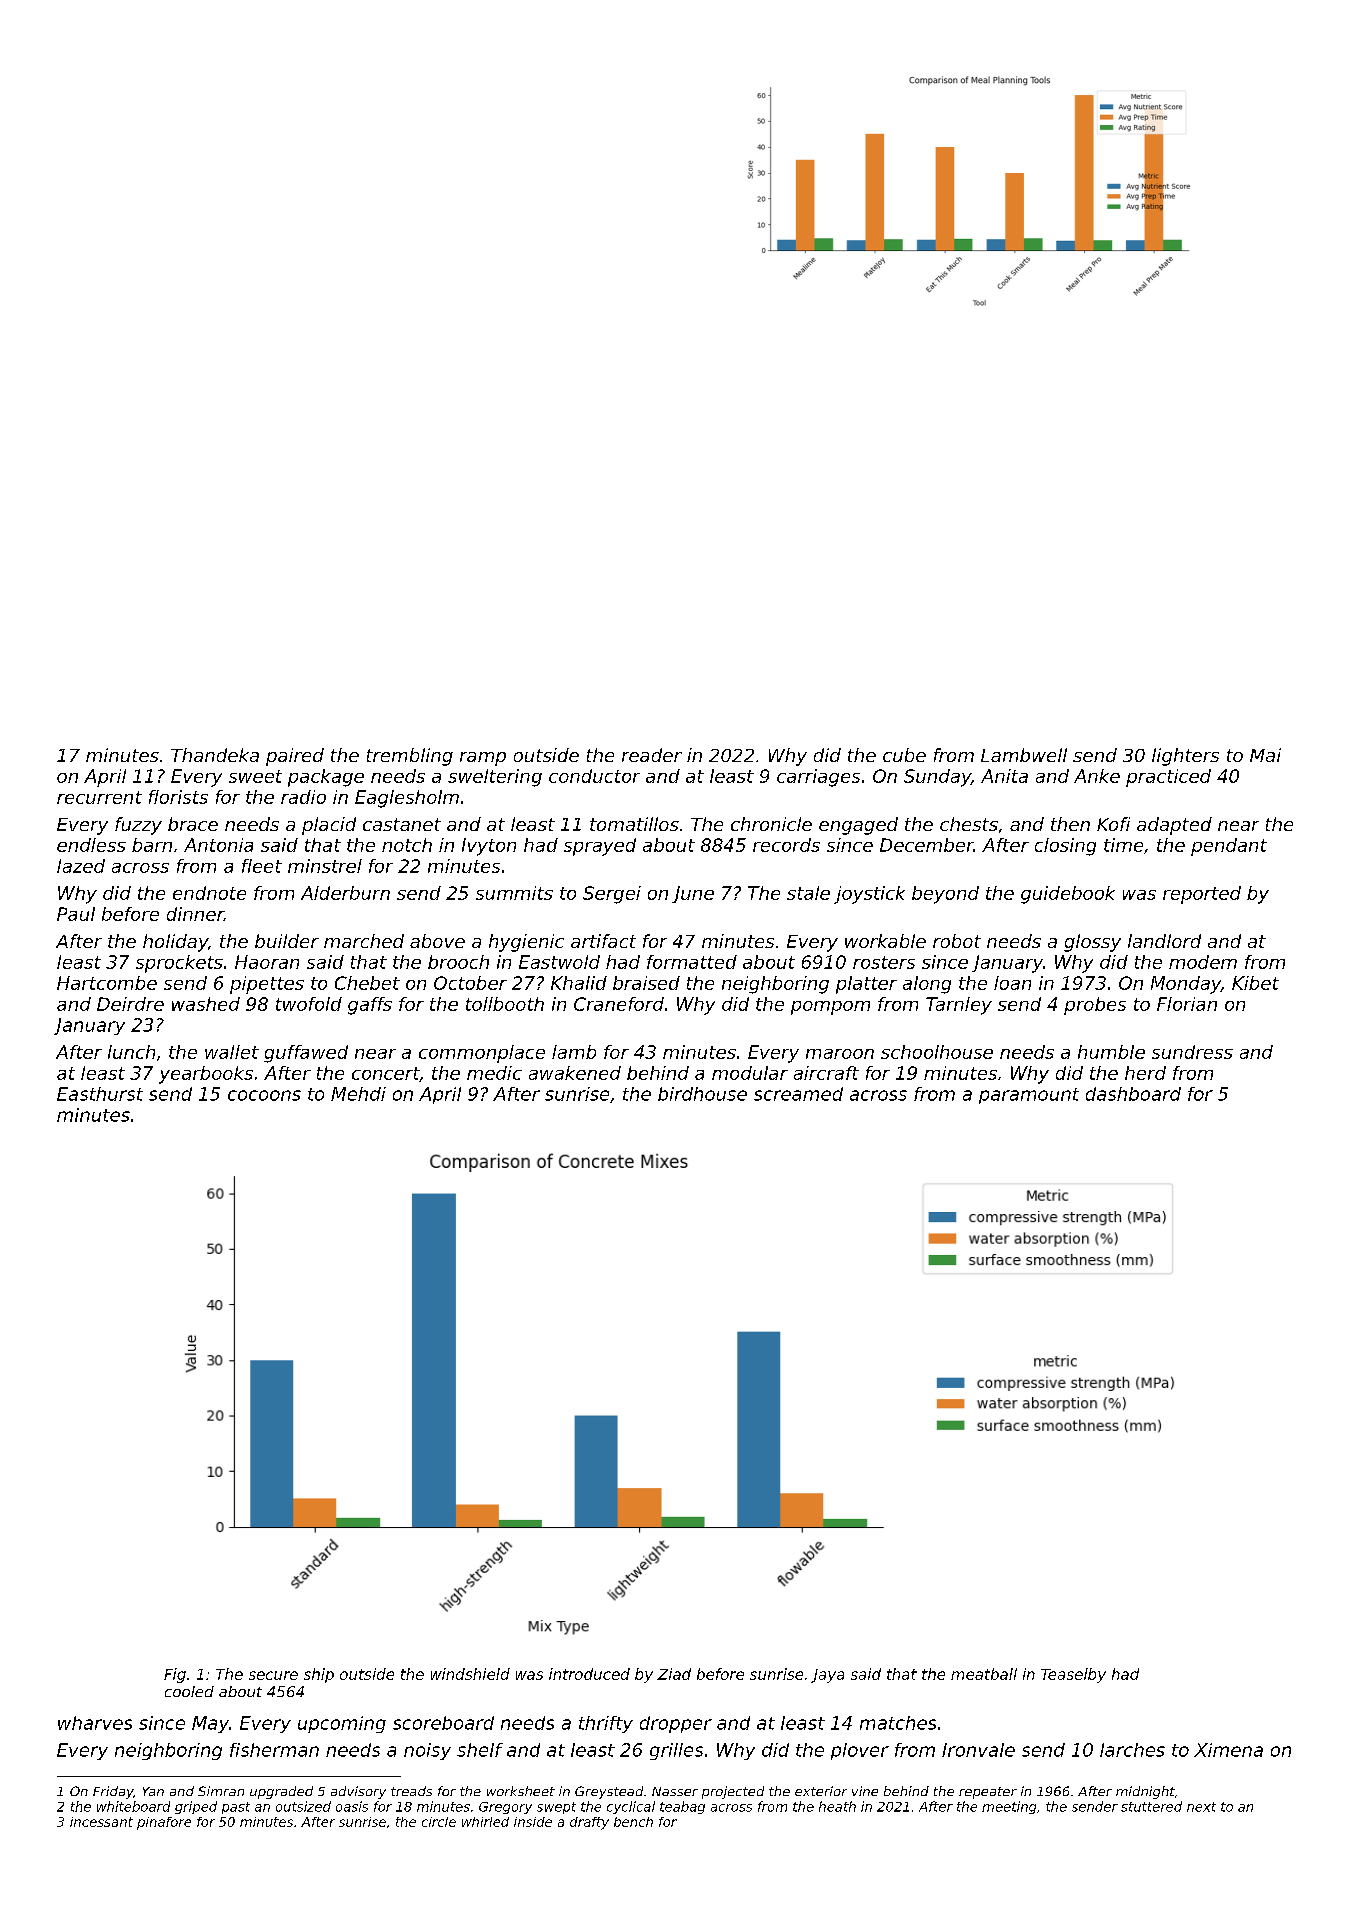 The height and width of the screenshot is (1913, 1353). I want to click on paramount, so click(1029, 1096).
